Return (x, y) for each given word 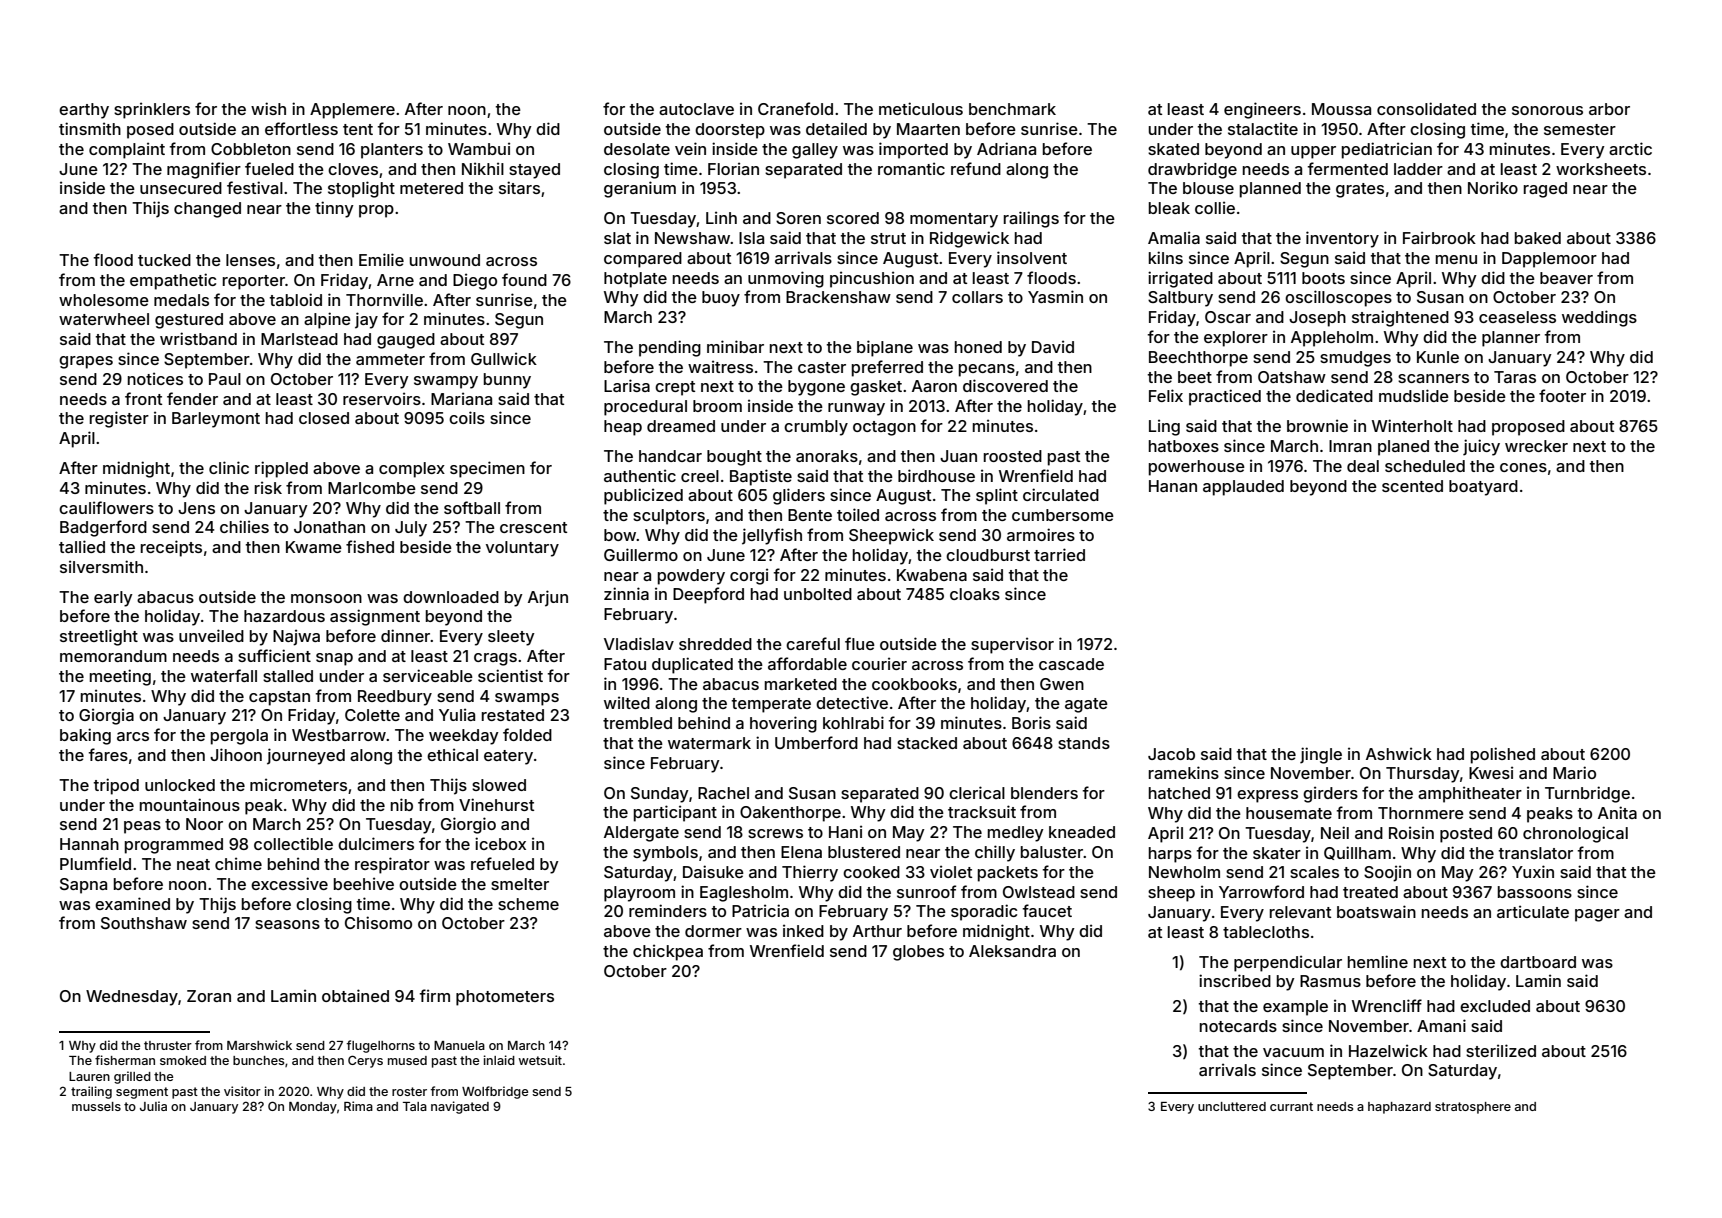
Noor (204, 824)
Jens (196, 508)
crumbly (816, 428)
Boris (1031, 722)
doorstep (730, 131)
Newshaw (693, 238)
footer (1562, 395)
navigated (460, 1107)
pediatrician (1387, 150)
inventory (1342, 239)
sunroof (926, 891)
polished (1503, 755)
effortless (301, 128)
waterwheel (104, 319)
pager (1597, 915)
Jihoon (236, 754)
